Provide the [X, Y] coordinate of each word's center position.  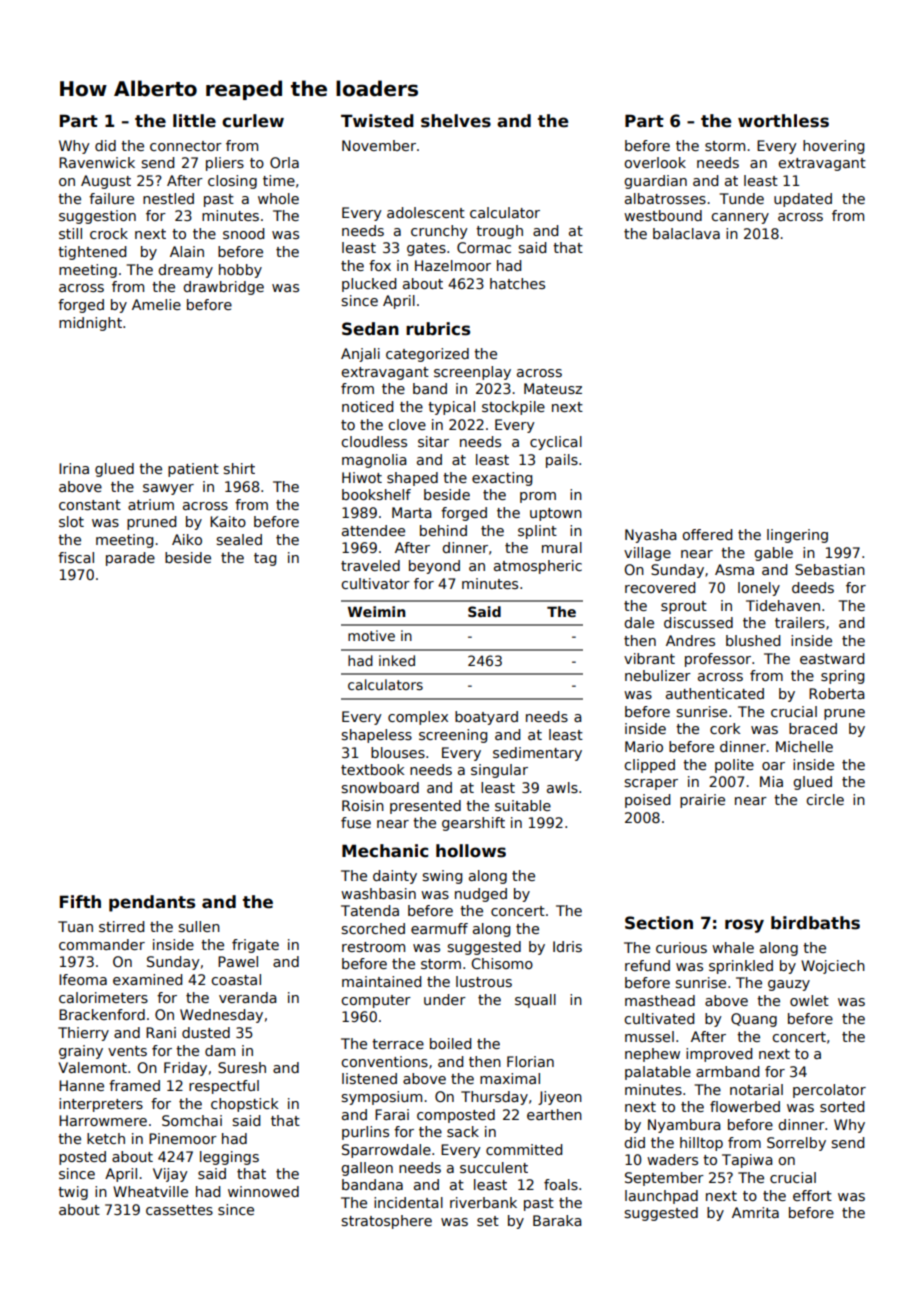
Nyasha [651, 536]
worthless [783, 121]
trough [499, 232]
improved [719, 1055]
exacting [502, 479]
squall [535, 1001]
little [194, 121]
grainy [81, 1052]
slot [71, 521]
